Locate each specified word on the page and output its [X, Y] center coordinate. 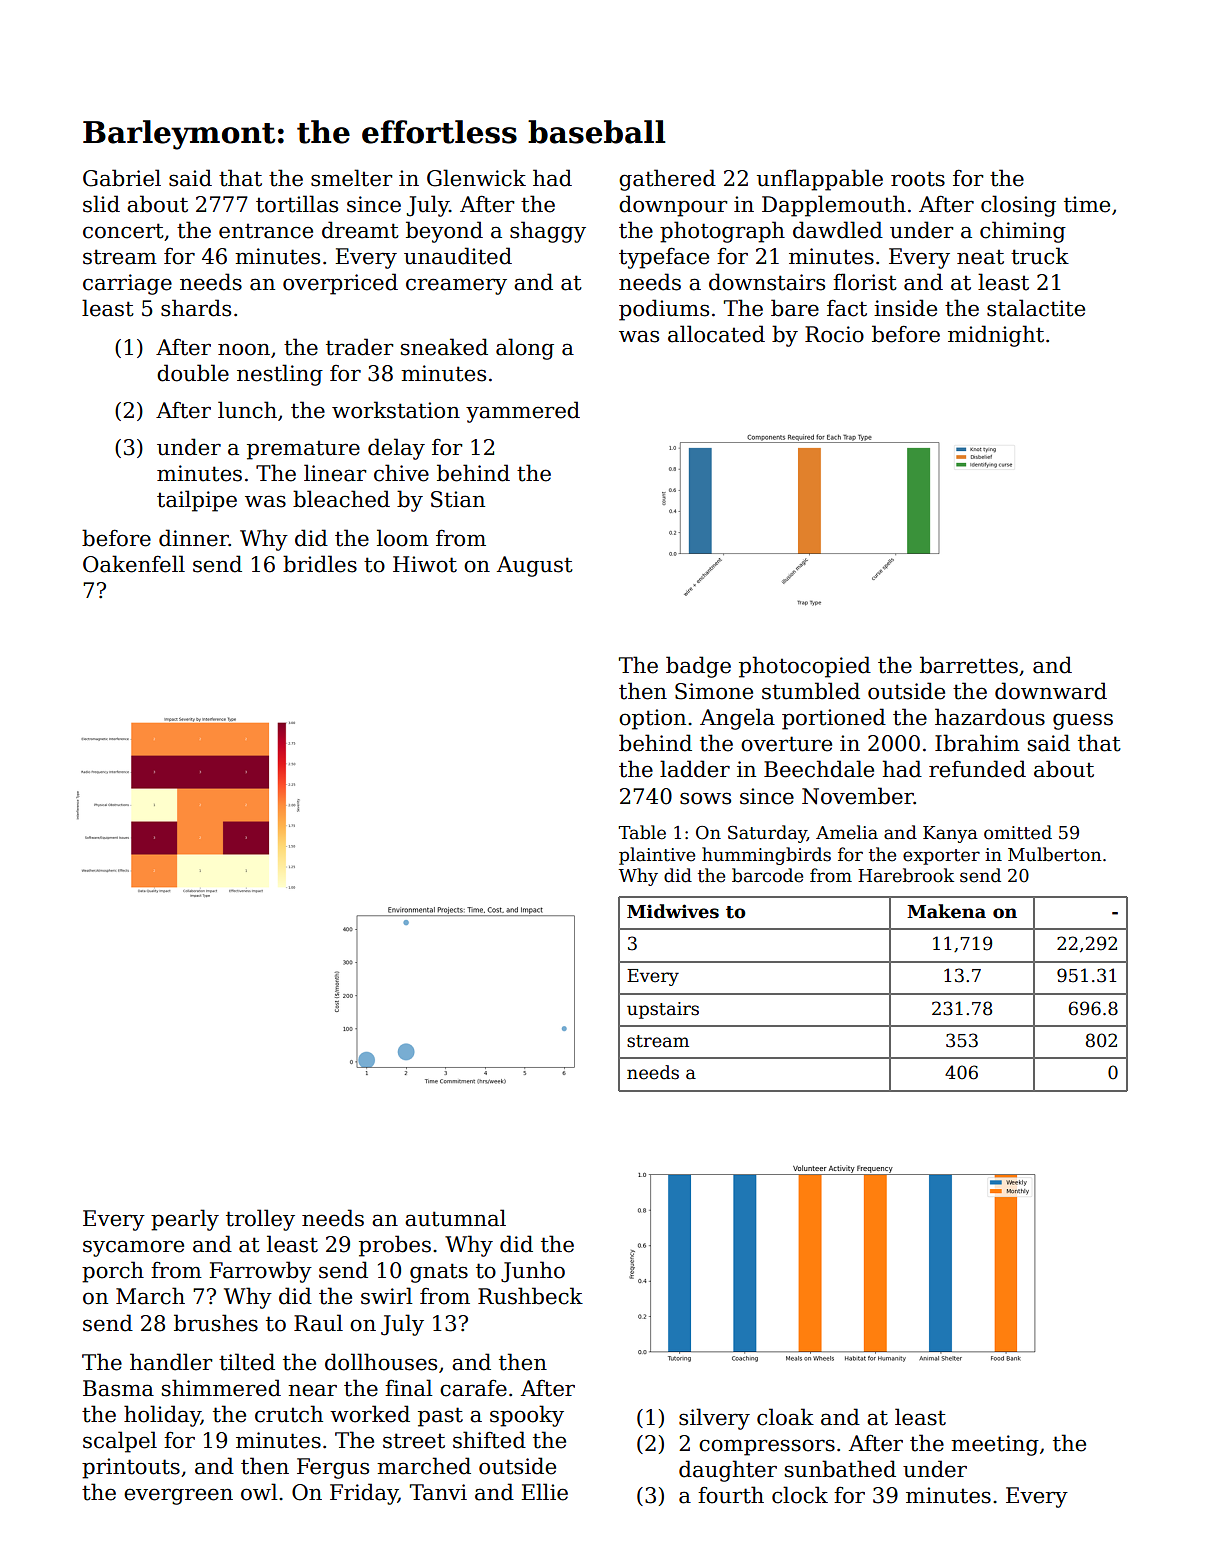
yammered [523, 412]
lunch [247, 410]
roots [918, 179]
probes [395, 1246]
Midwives [673, 911]
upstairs [663, 1010]
